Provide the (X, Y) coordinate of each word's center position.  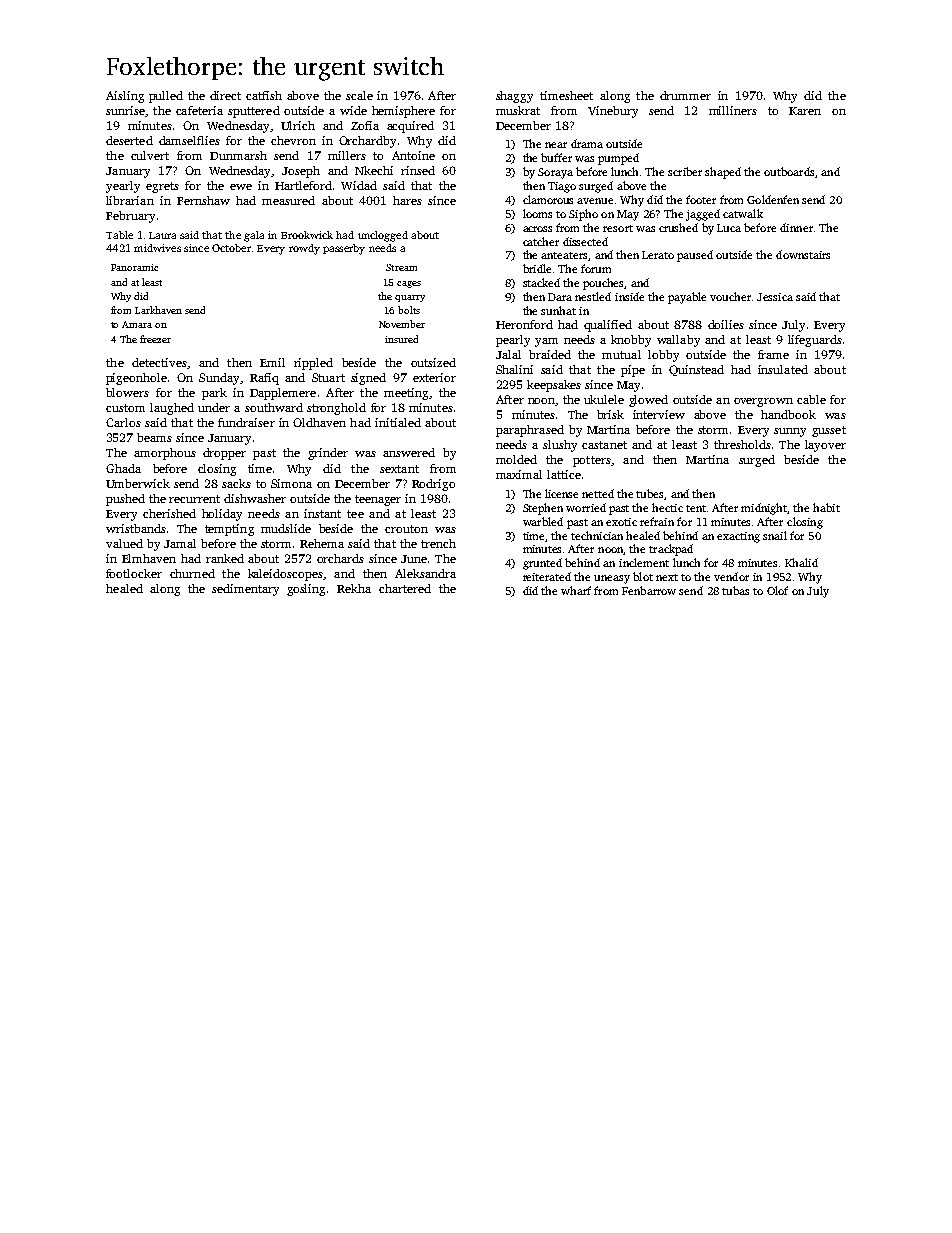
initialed (398, 422)
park (214, 394)
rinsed (418, 170)
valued (124, 543)
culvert (150, 155)
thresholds (742, 444)
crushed (678, 227)
